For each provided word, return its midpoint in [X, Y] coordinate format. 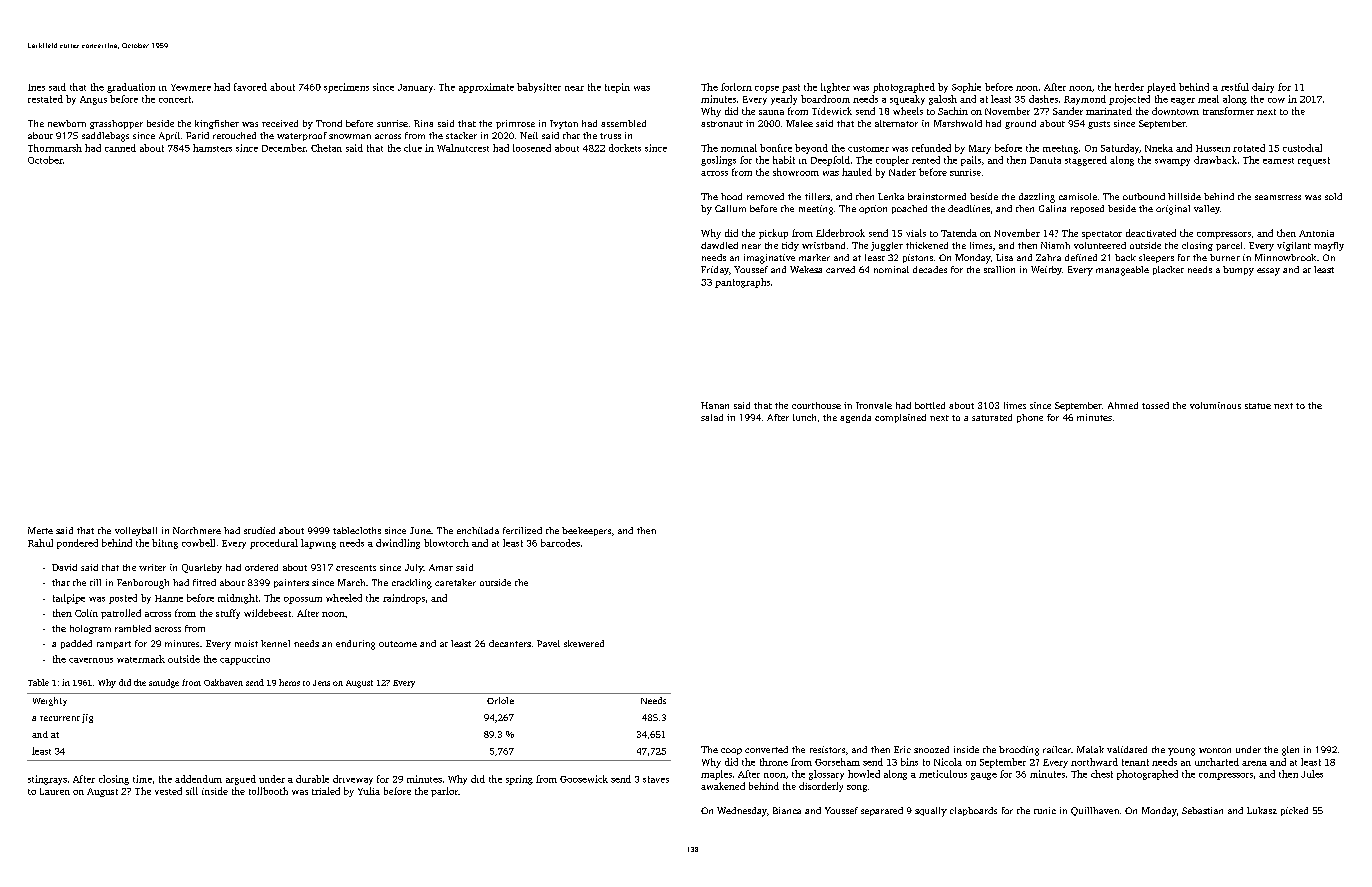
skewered [584, 643]
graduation [131, 88]
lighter [835, 88]
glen [1290, 751]
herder [1129, 87]
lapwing [318, 544]
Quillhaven [1095, 811]
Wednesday [742, 812]
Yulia [369, 791]
